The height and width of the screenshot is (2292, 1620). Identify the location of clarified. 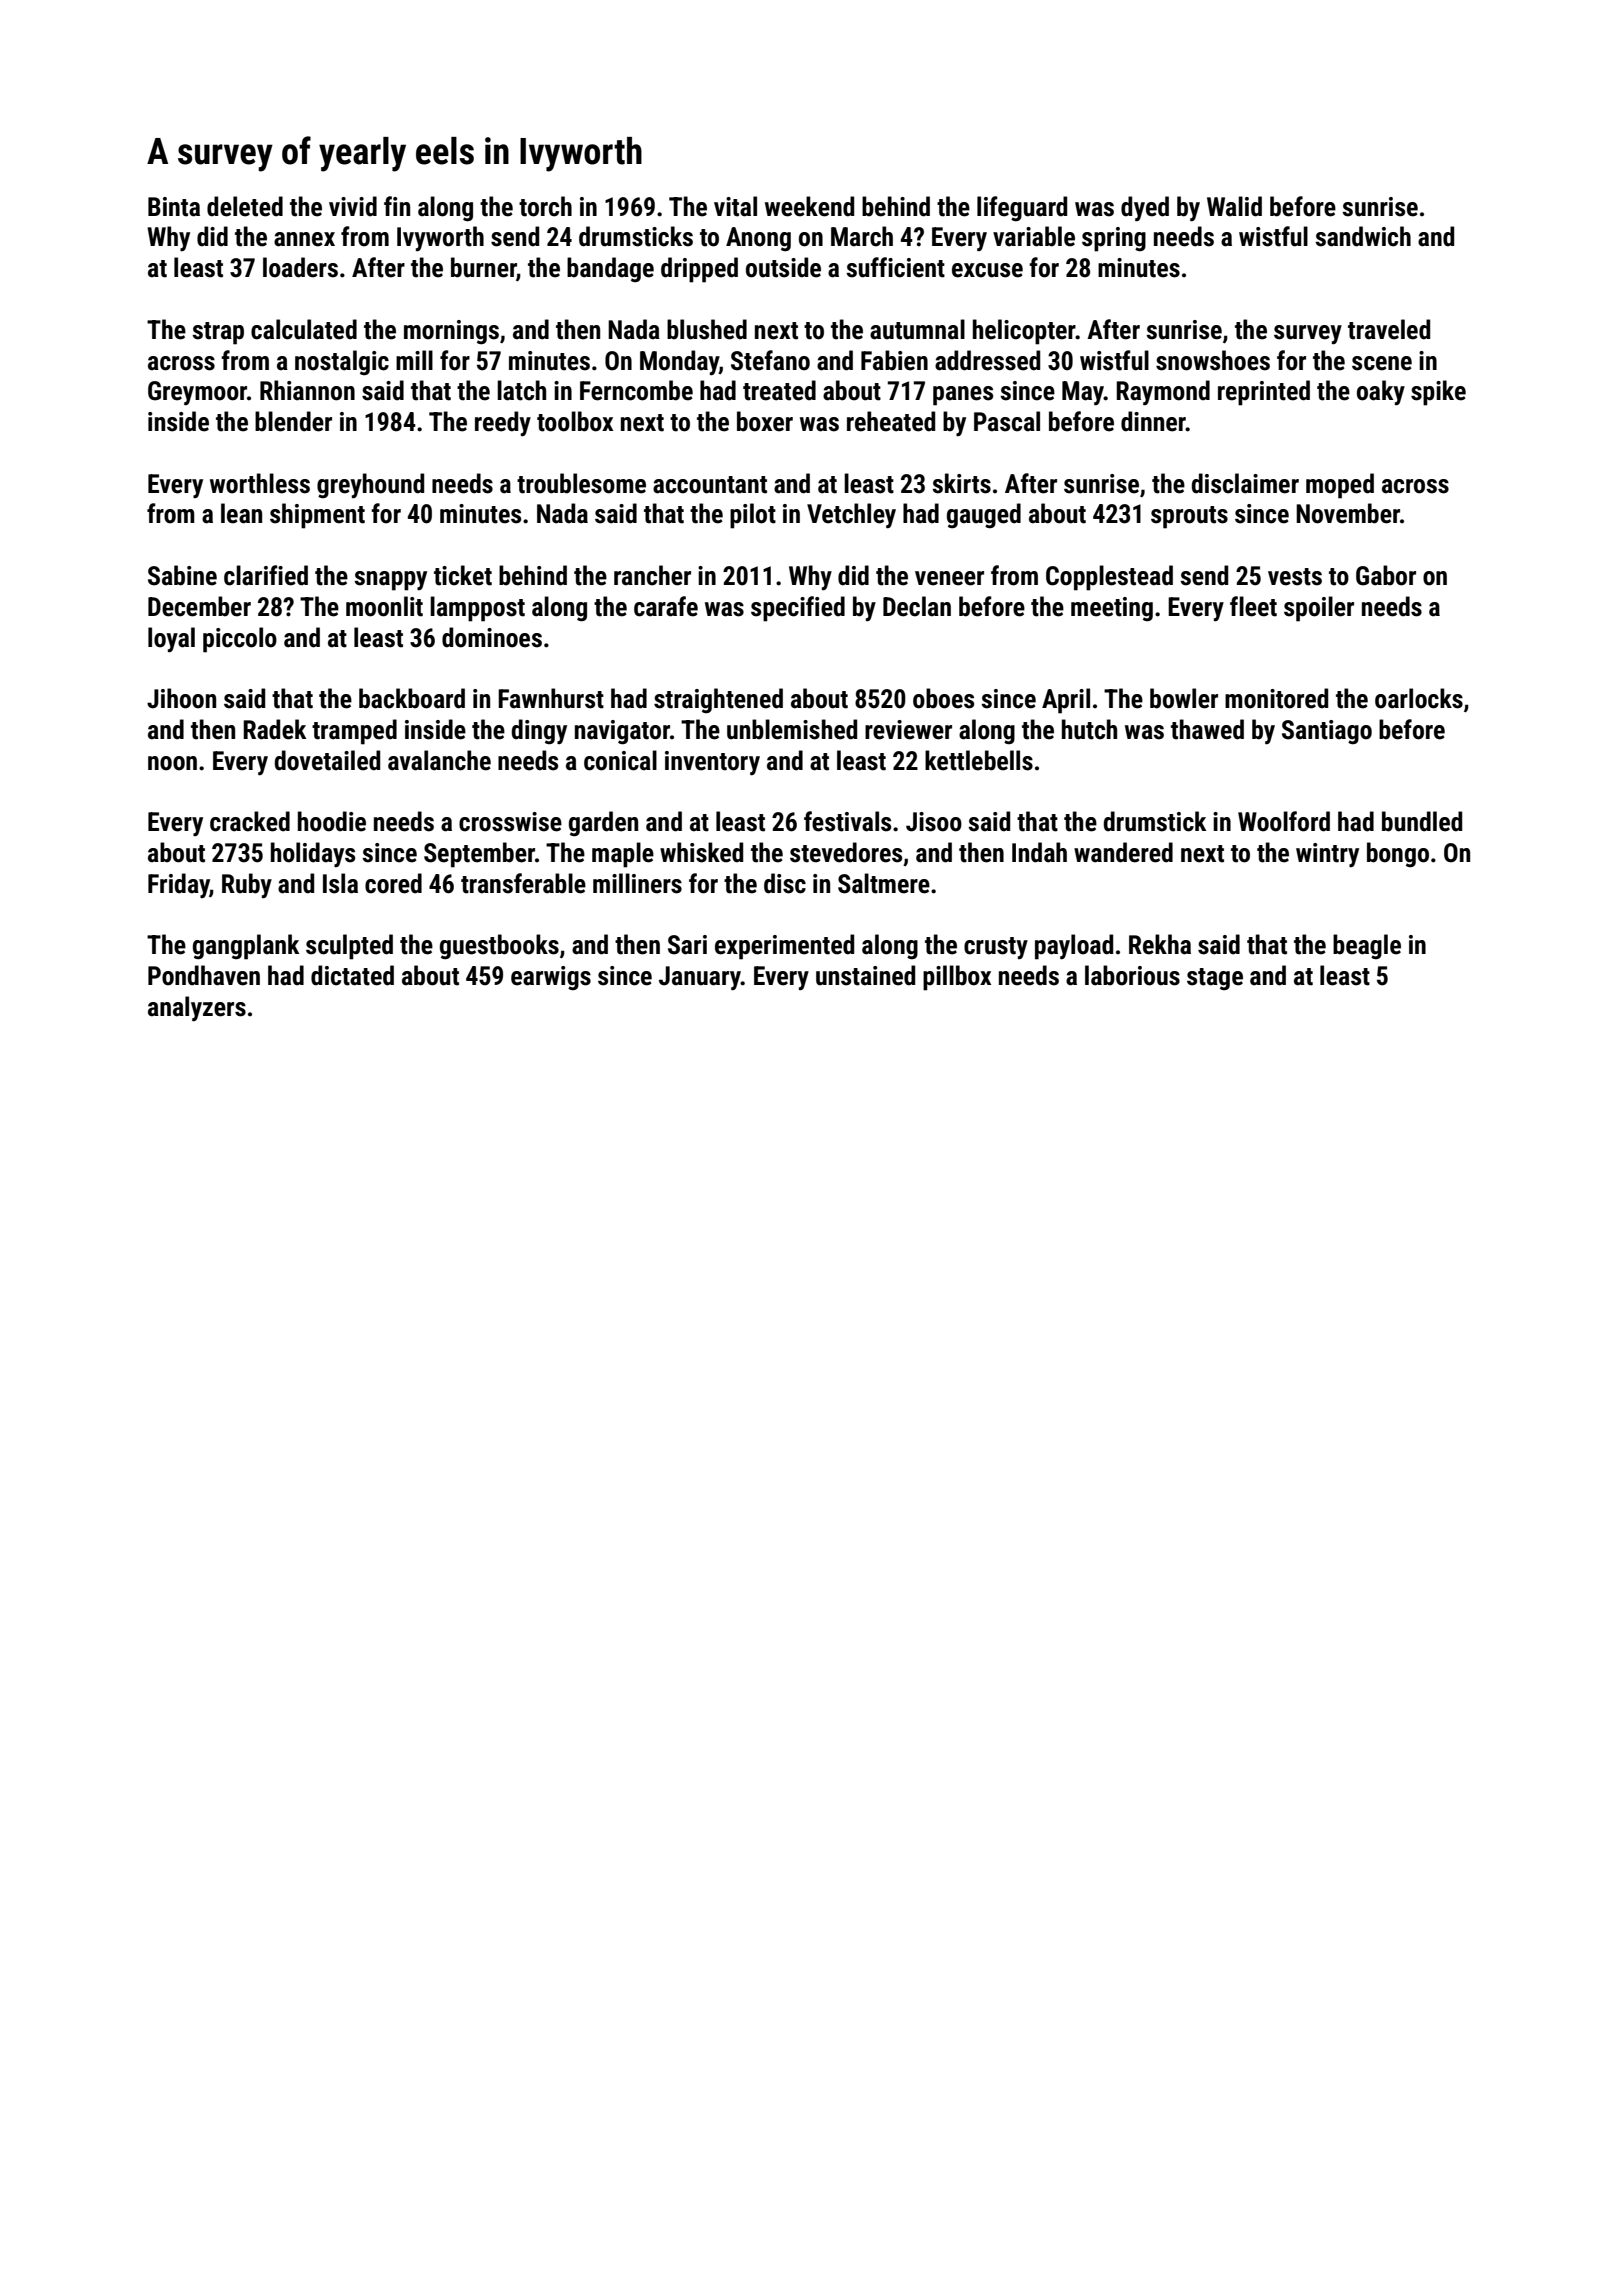
(266, 575).
